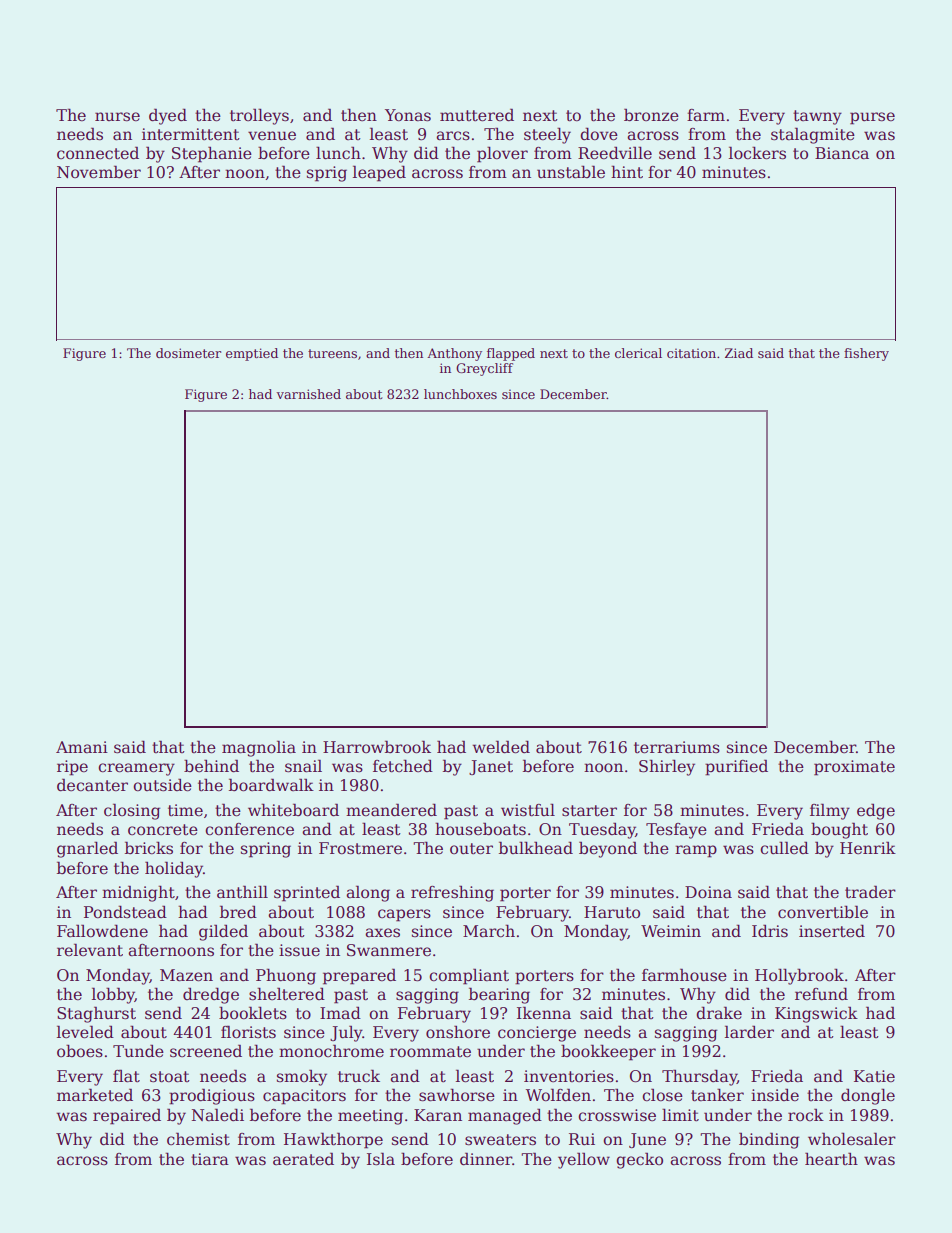  I want to click on boardwalk, so click(271, 785).
